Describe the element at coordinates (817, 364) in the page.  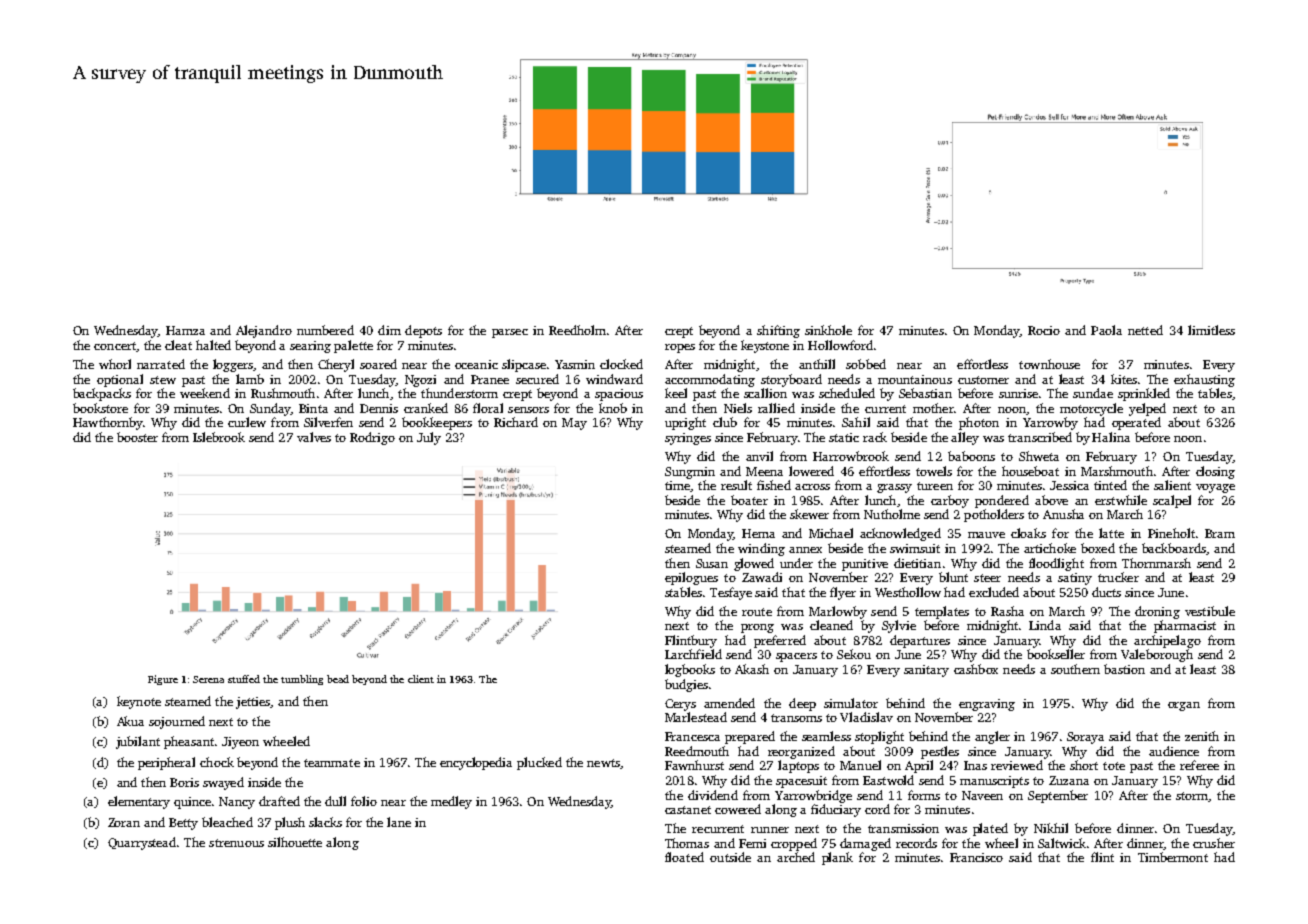
I see `anthill` at that location.
